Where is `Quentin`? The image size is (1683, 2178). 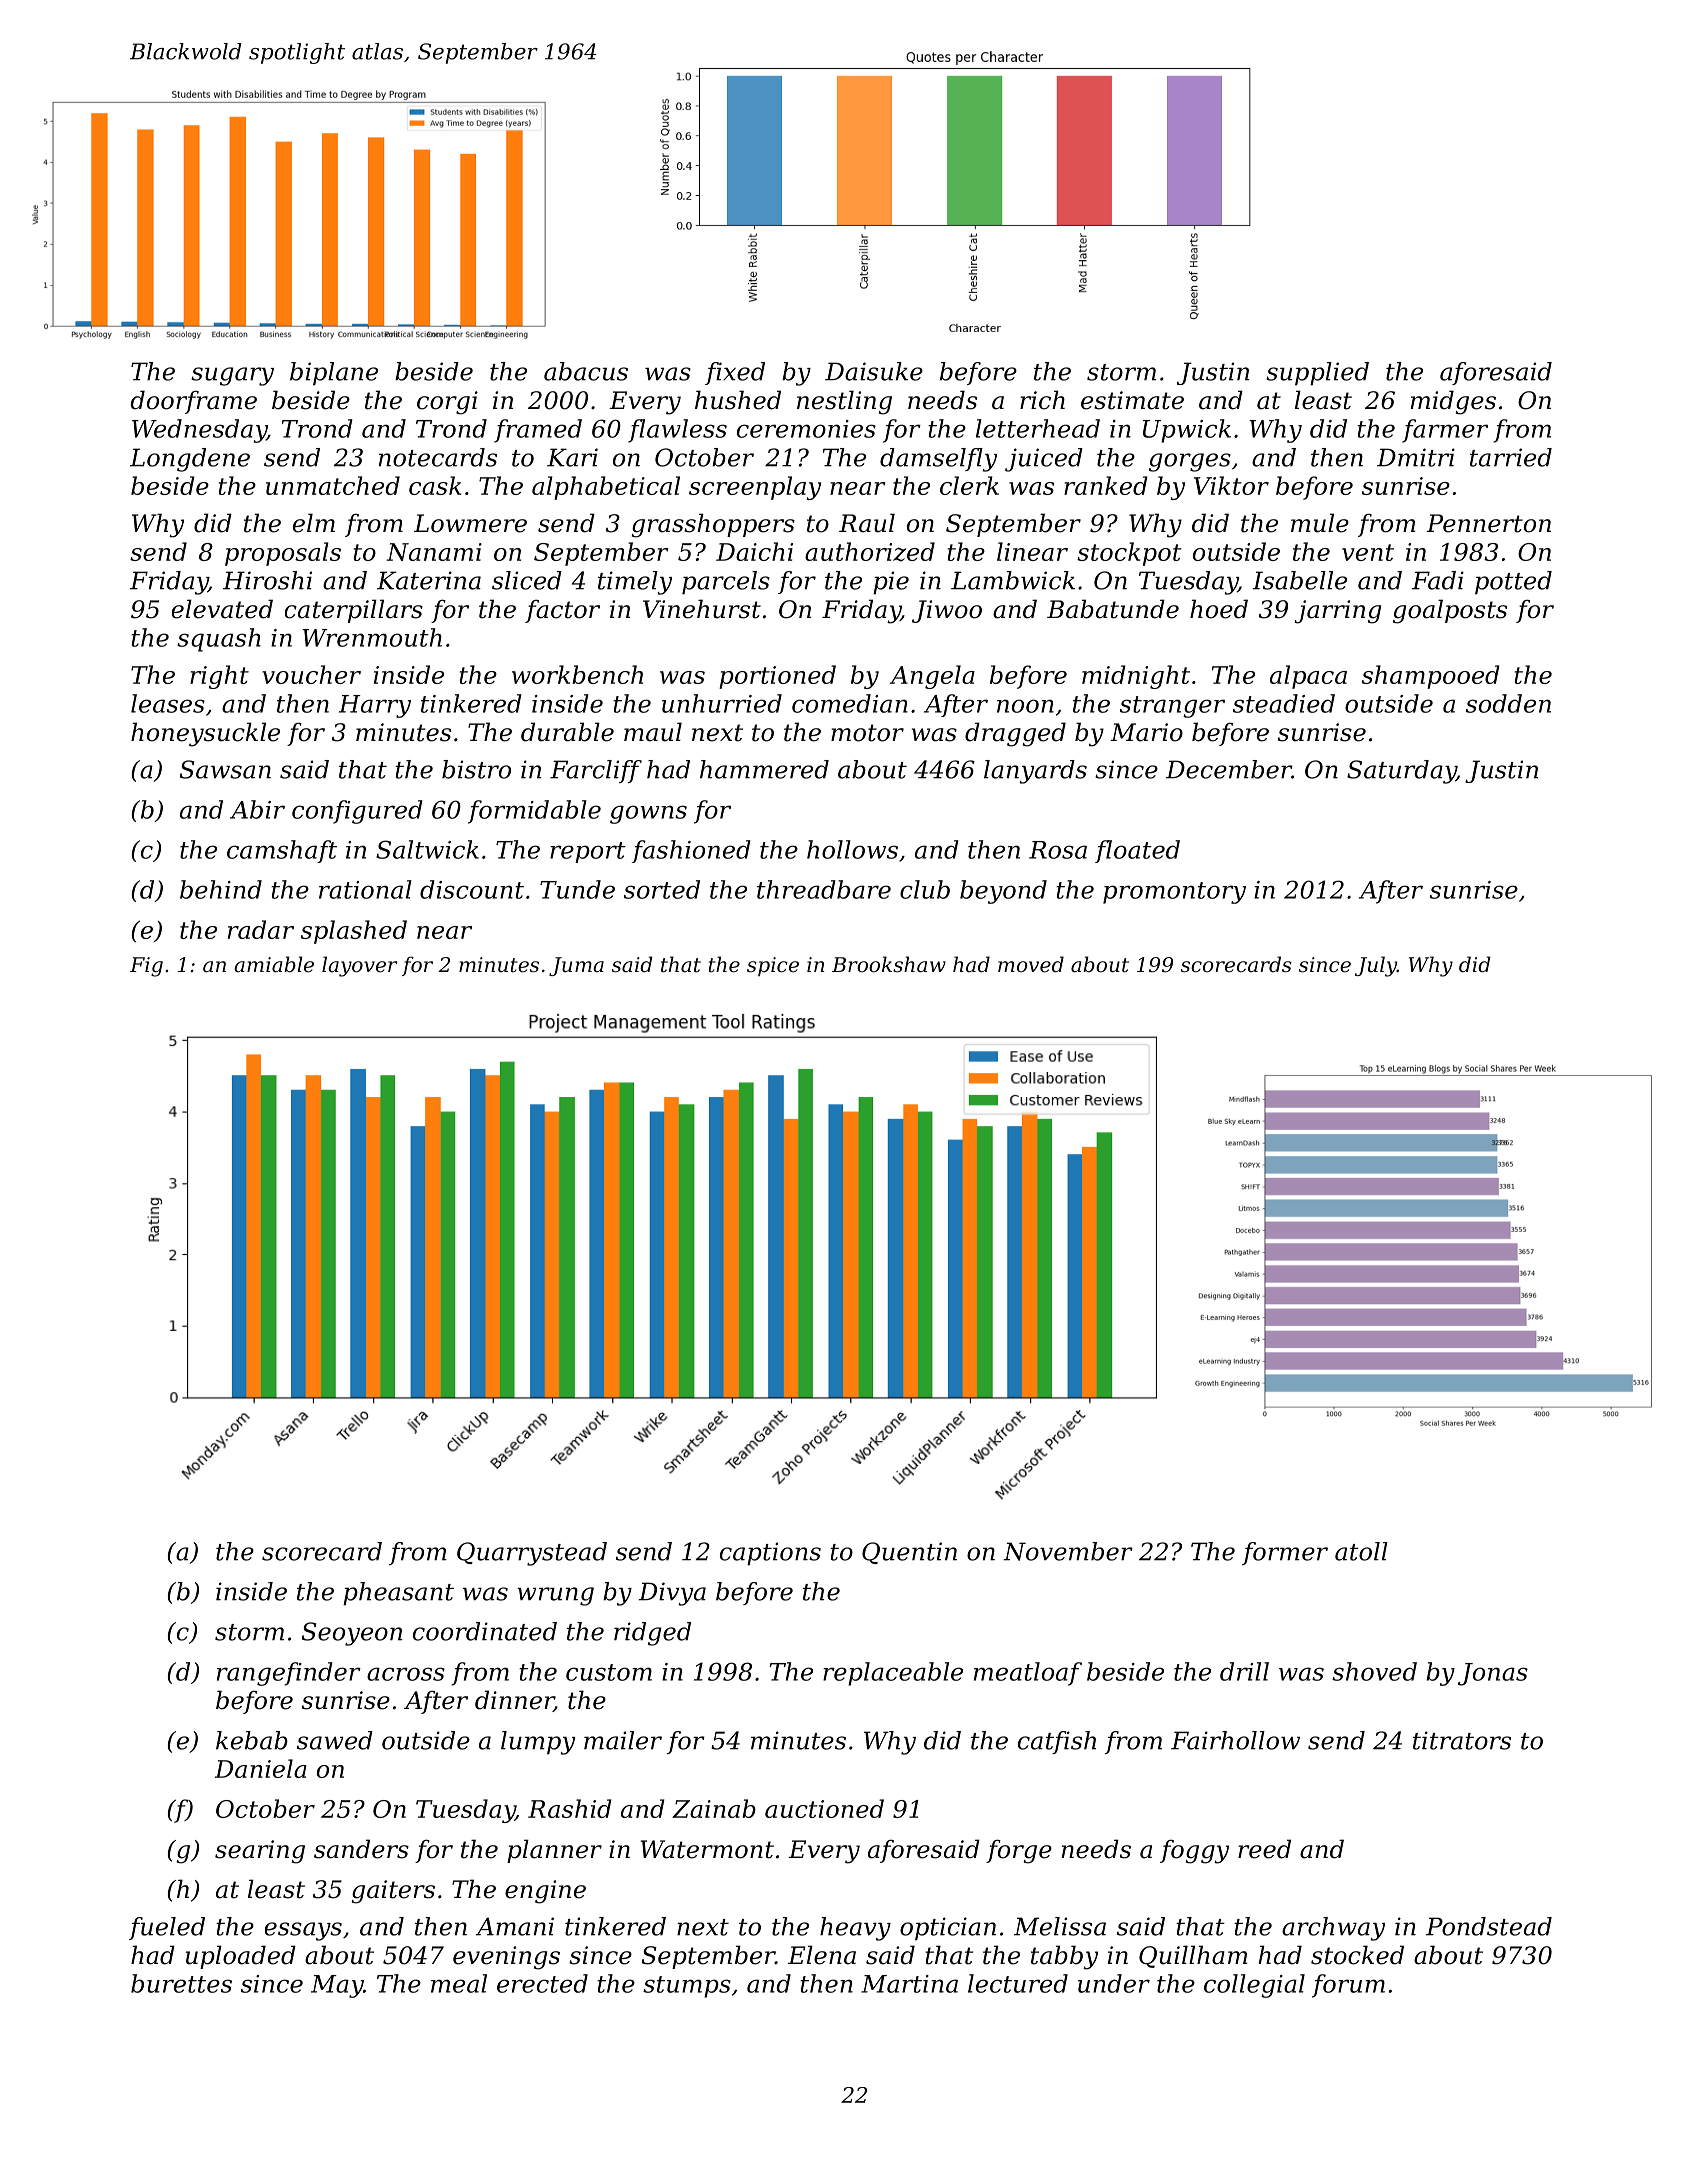
Quentin is located at coordinates (909, 1553).
